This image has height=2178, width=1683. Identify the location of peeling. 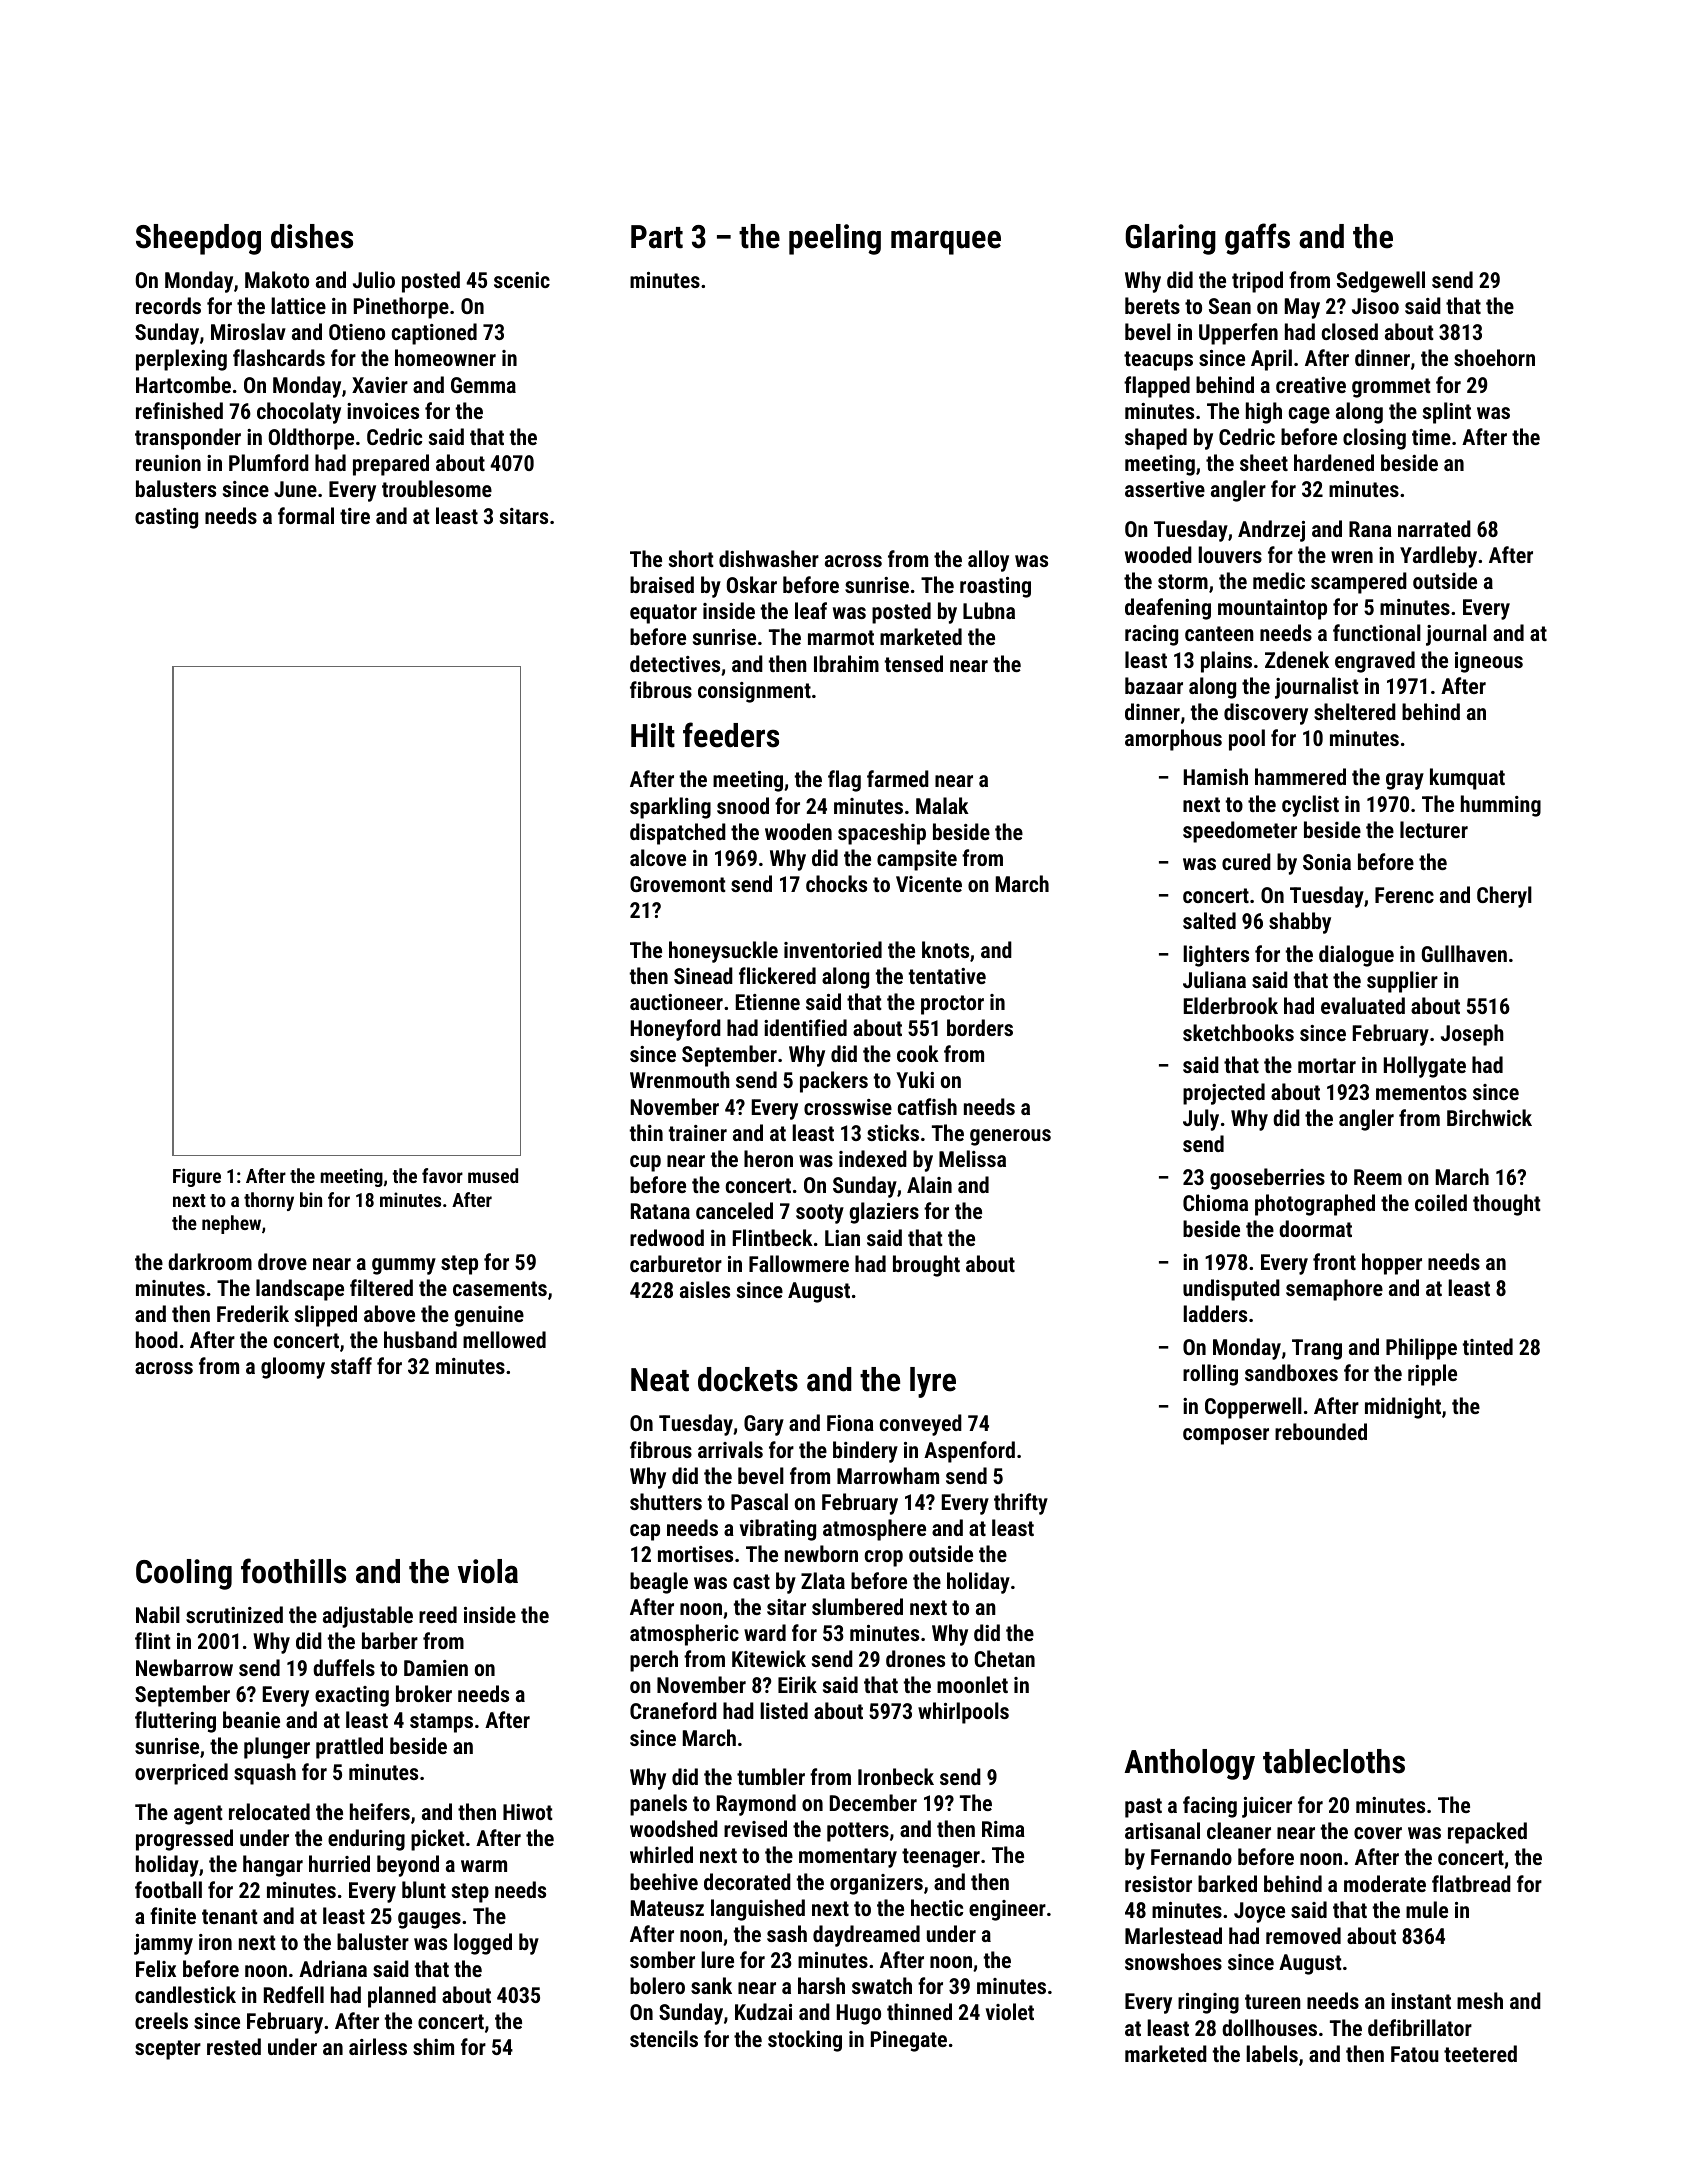
(835, 239).
